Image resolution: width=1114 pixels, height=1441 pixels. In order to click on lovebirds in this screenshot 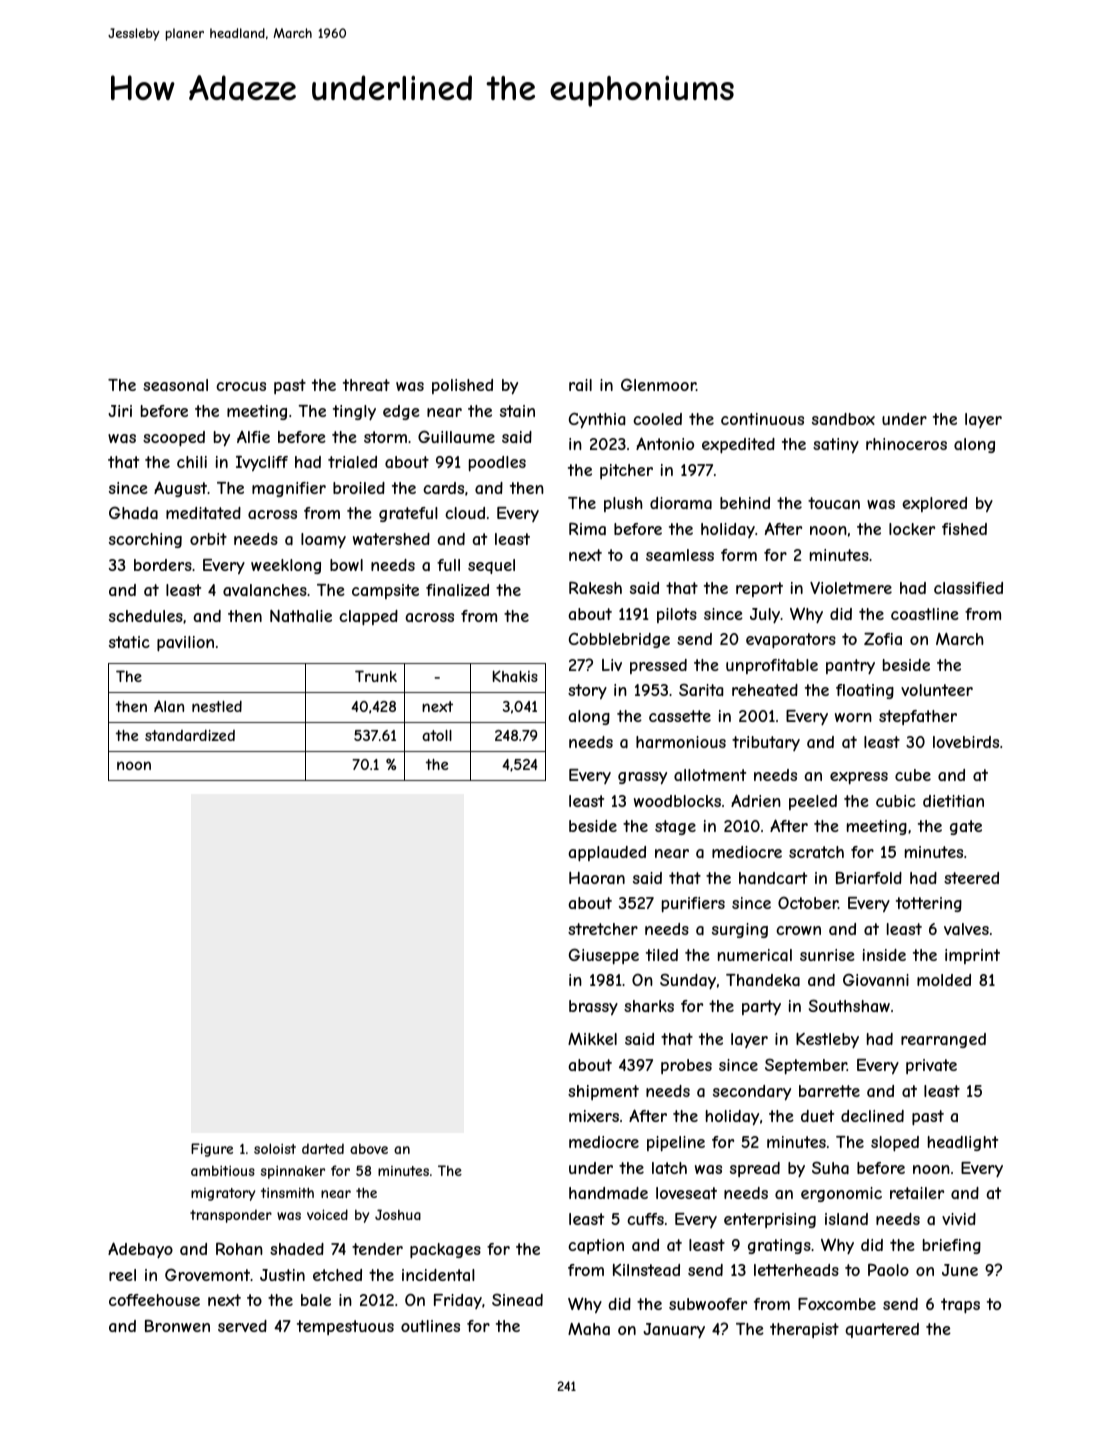, I will do `click(966, 742)`.
